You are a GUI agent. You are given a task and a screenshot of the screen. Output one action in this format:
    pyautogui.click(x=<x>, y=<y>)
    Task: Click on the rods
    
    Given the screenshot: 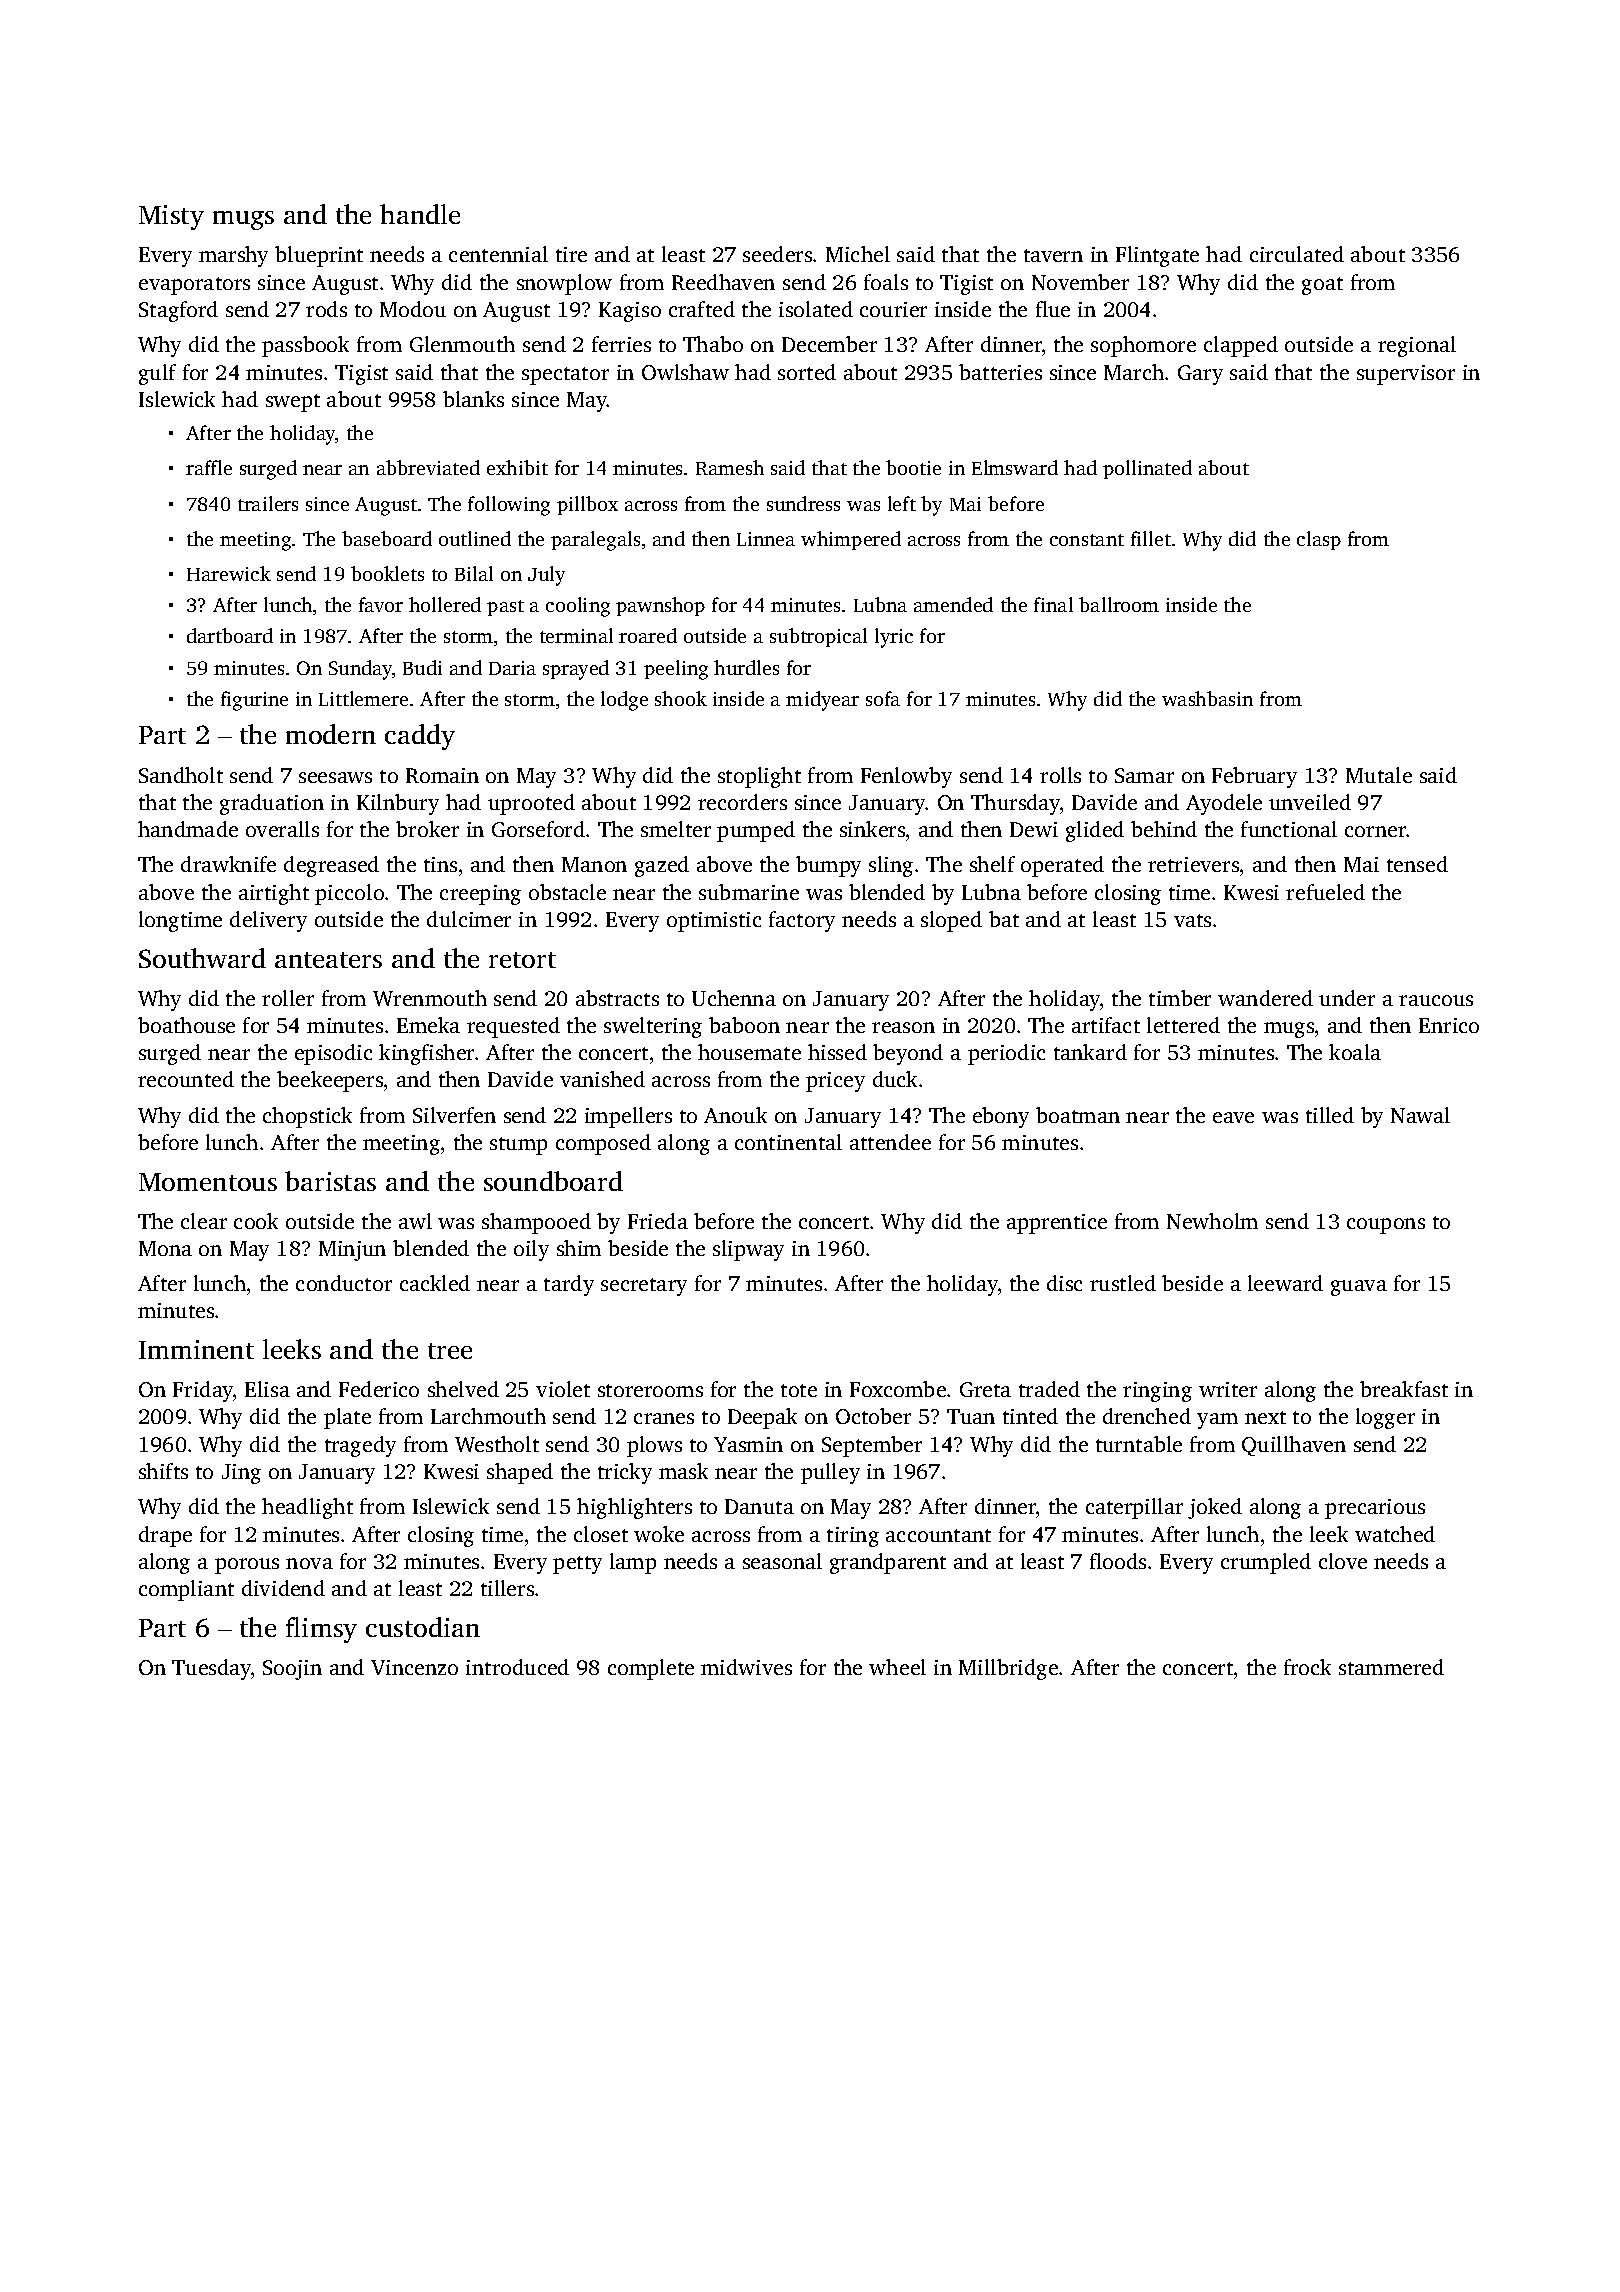 What is the action you would take?
    pyautogui.click(x=326, y=309)
